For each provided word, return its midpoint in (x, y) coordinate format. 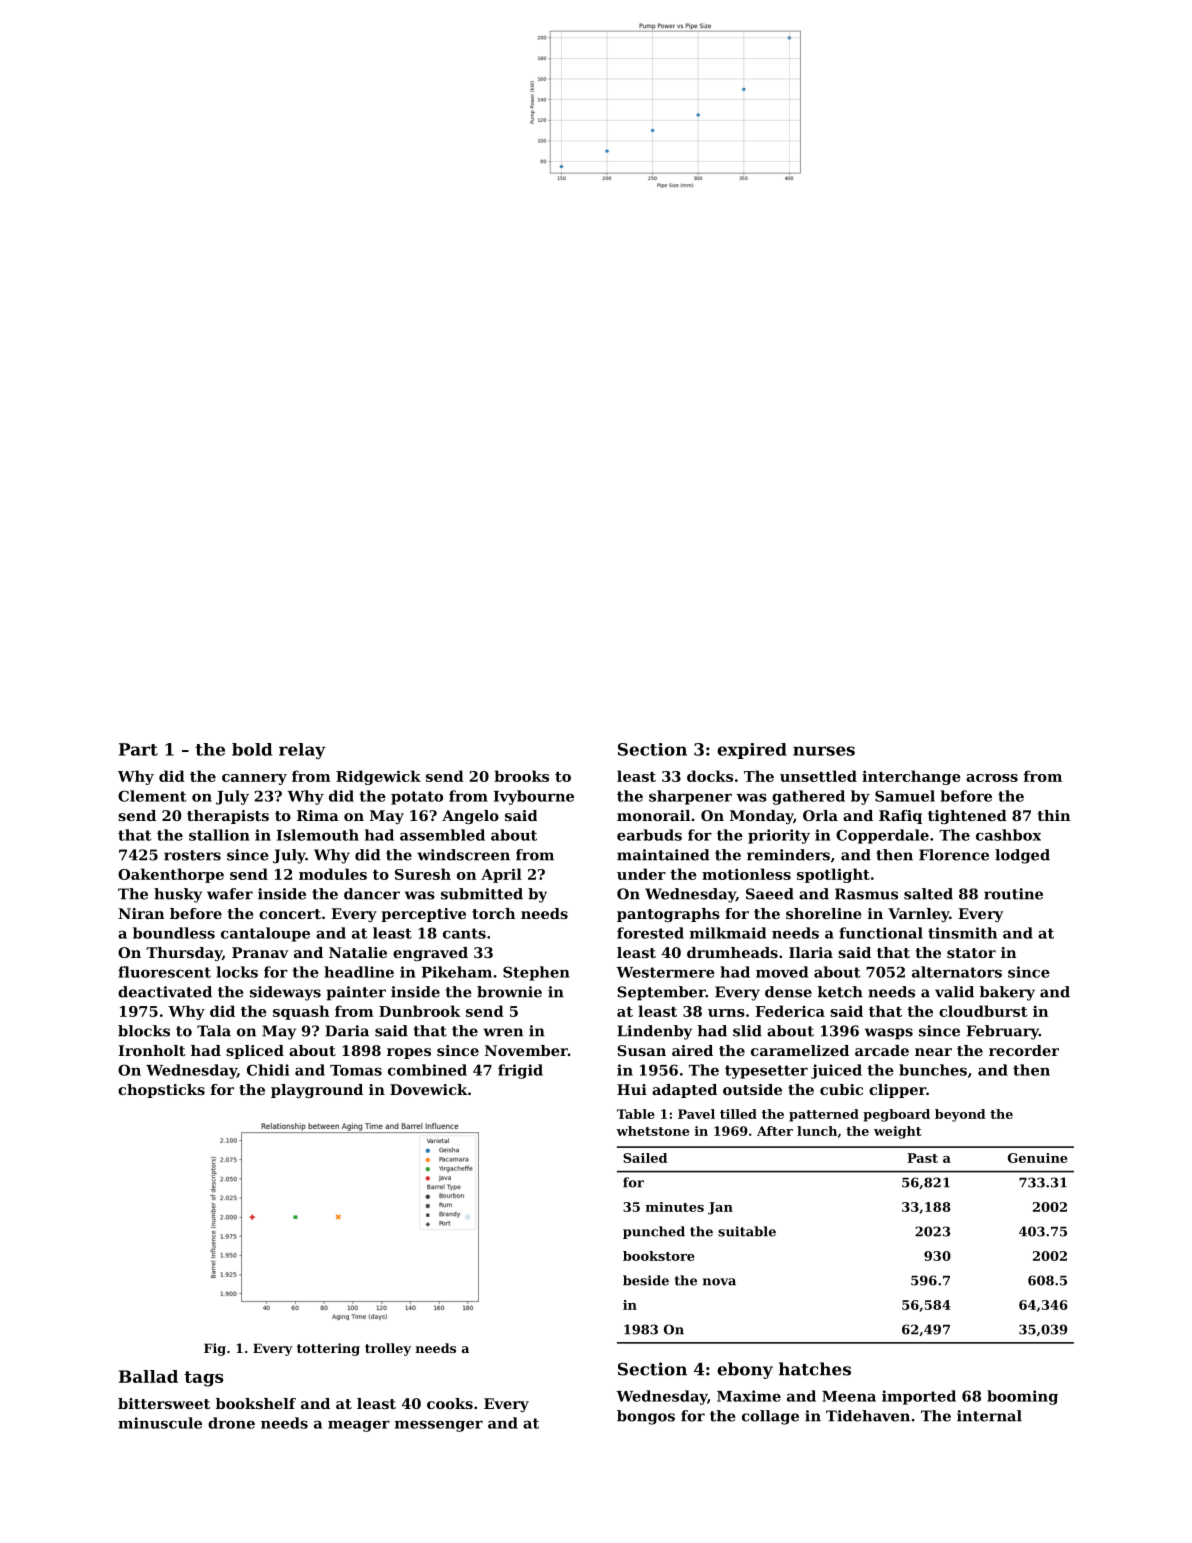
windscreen (463, 855)
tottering (328, 1349)
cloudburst (983, 1011)
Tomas (356, 1070)
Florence (954, 855)
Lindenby (654, 1032)
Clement (152, 796)
